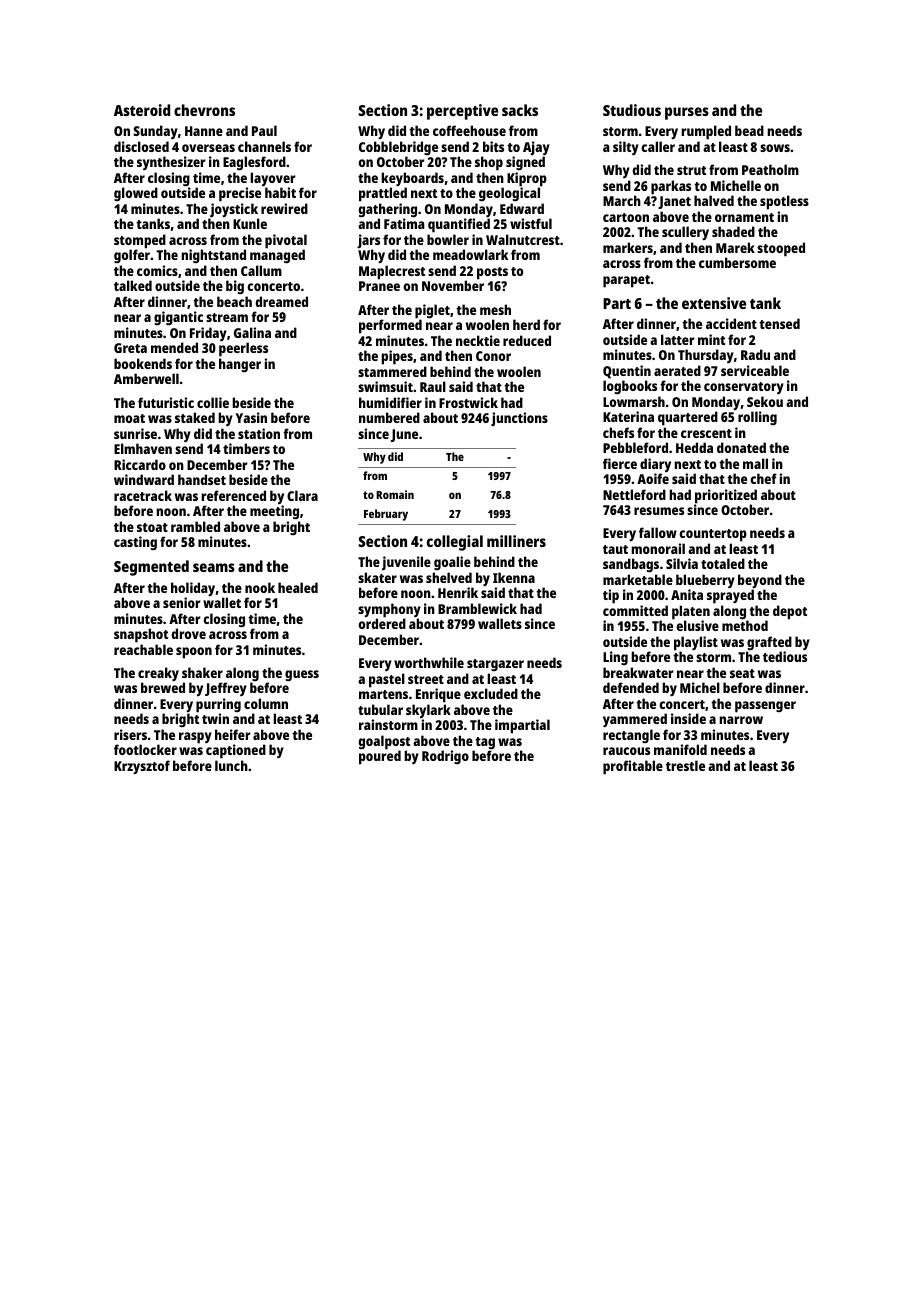  I want to click on bookends, so click(143, 363).
